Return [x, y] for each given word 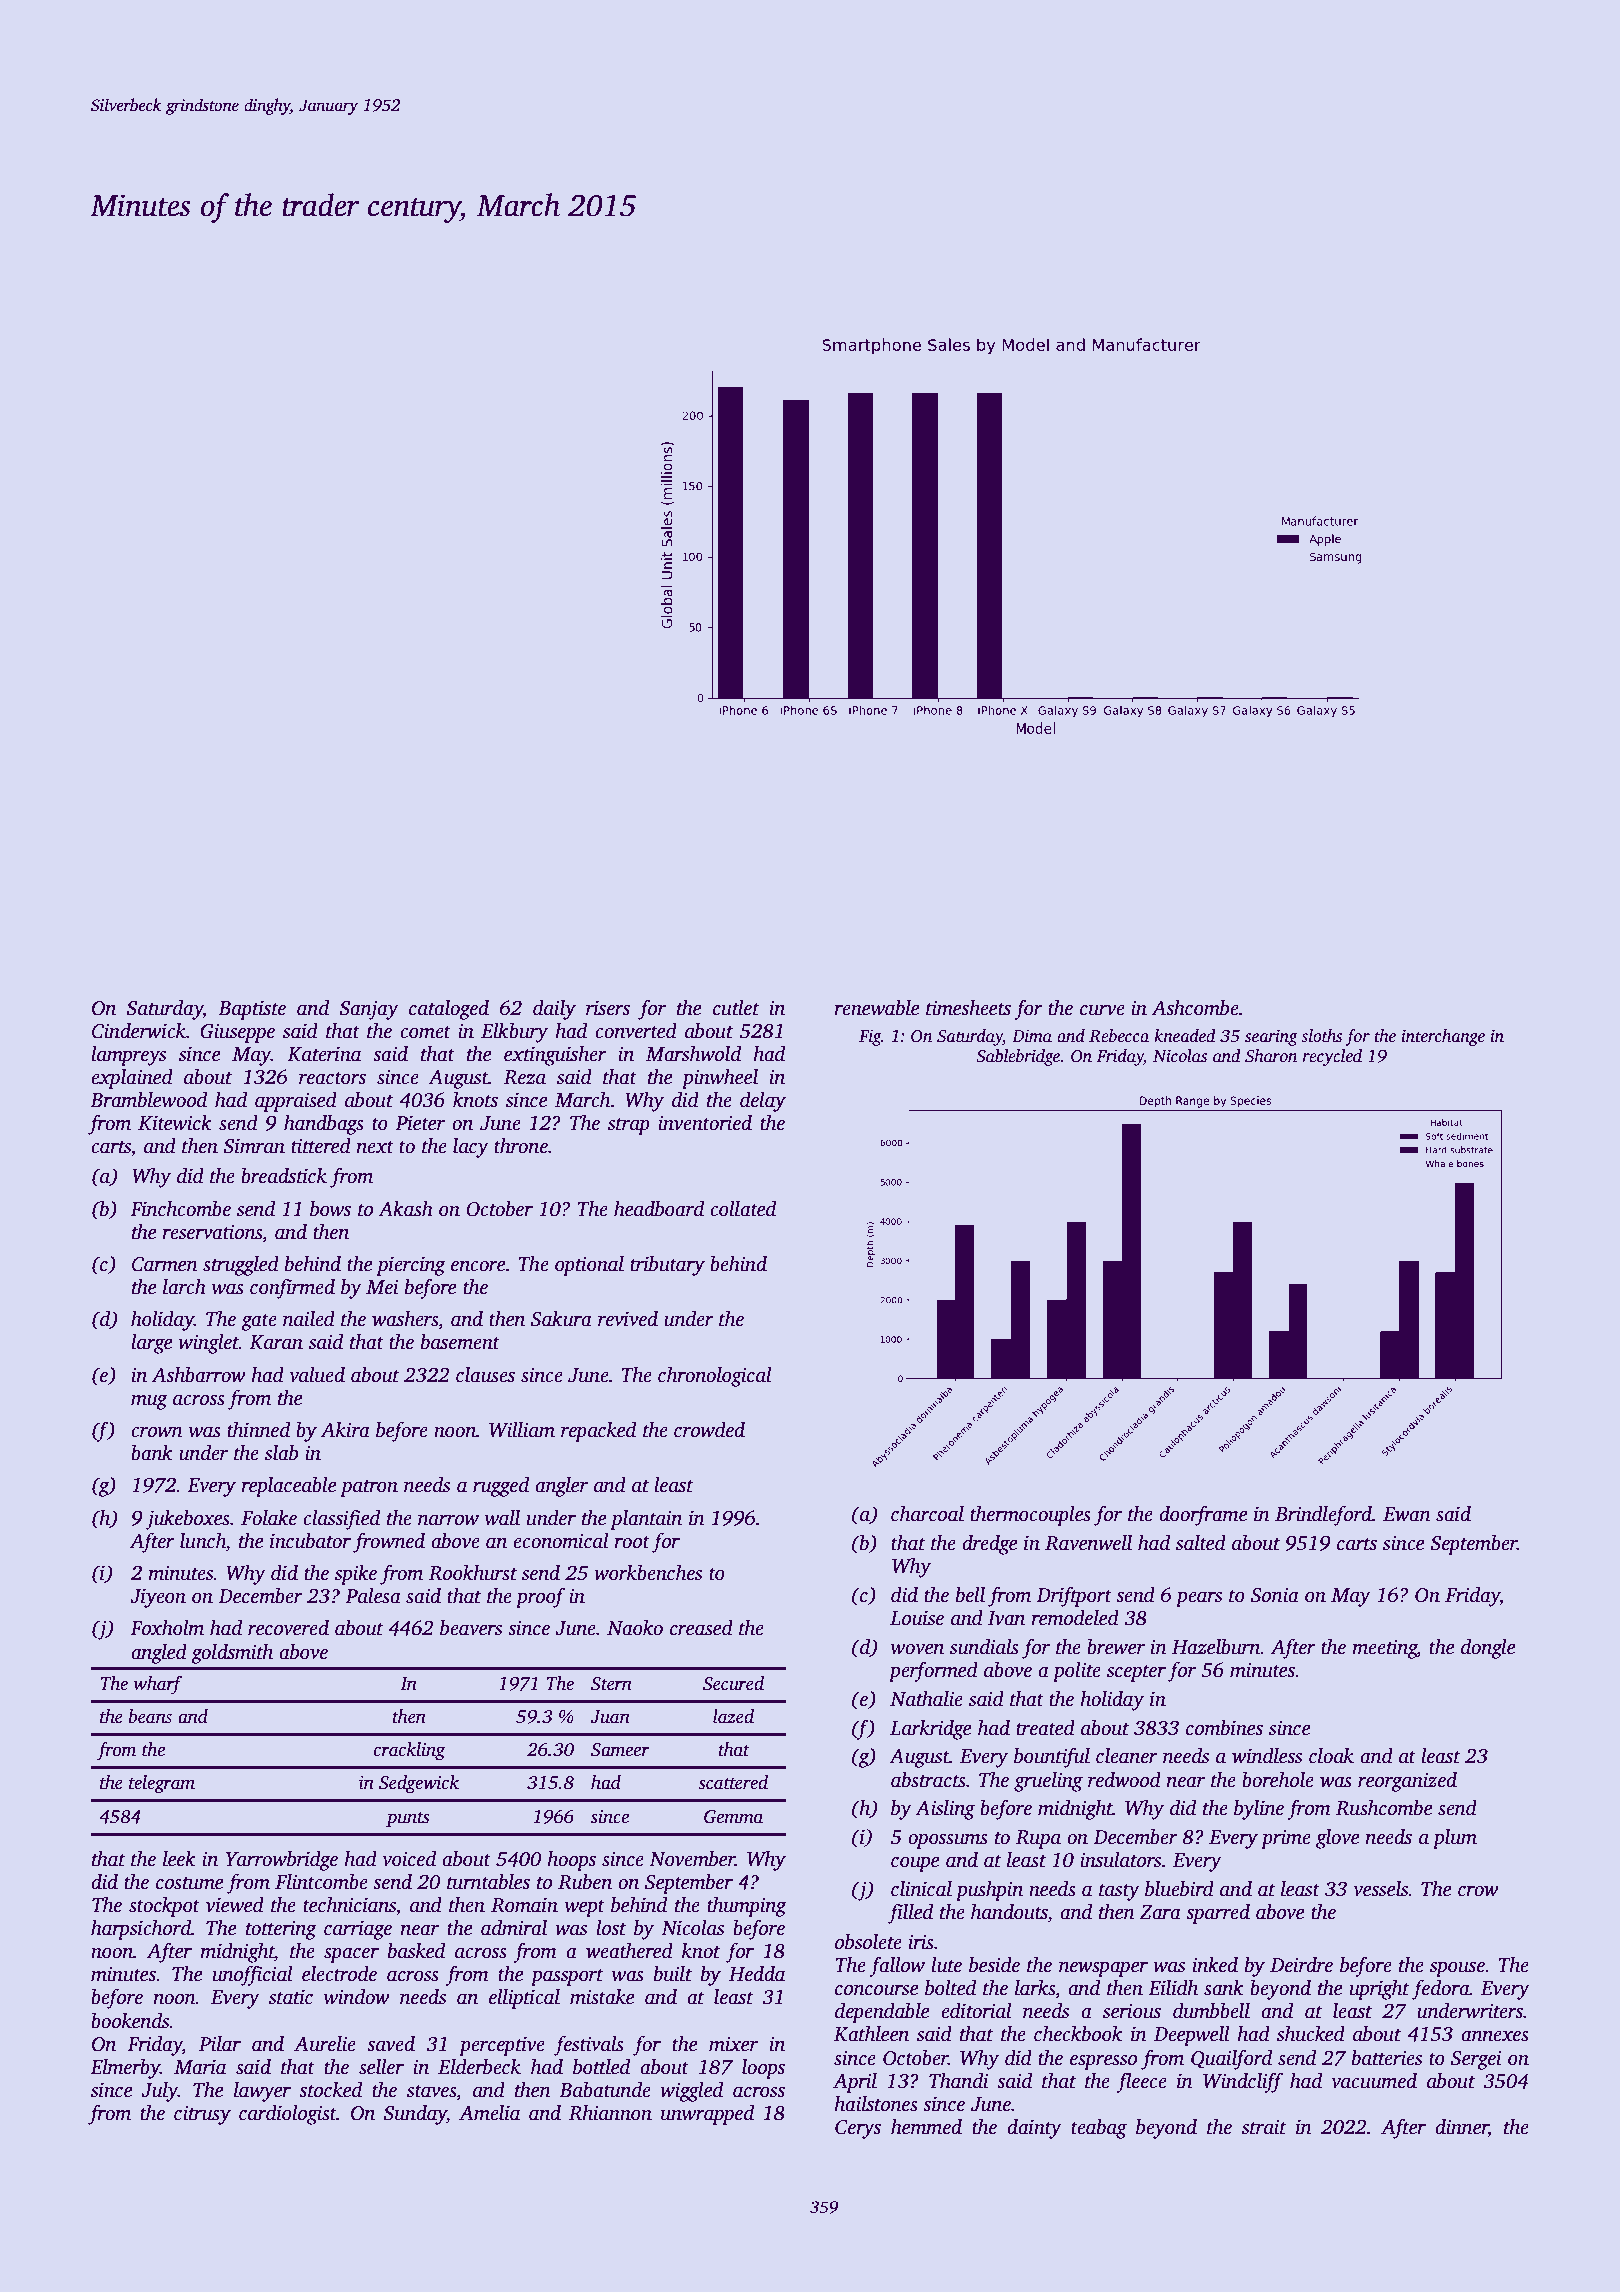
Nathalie [926, 1699]
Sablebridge [1018, 1057]
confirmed [292, 1288]
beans [150, 1716]
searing [1271, 1037]
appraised [296, 1102]
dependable [882, 2013]
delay [763, 1102]
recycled [1332, 1057]
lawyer [262, 2092]
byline [1259, 1810]
